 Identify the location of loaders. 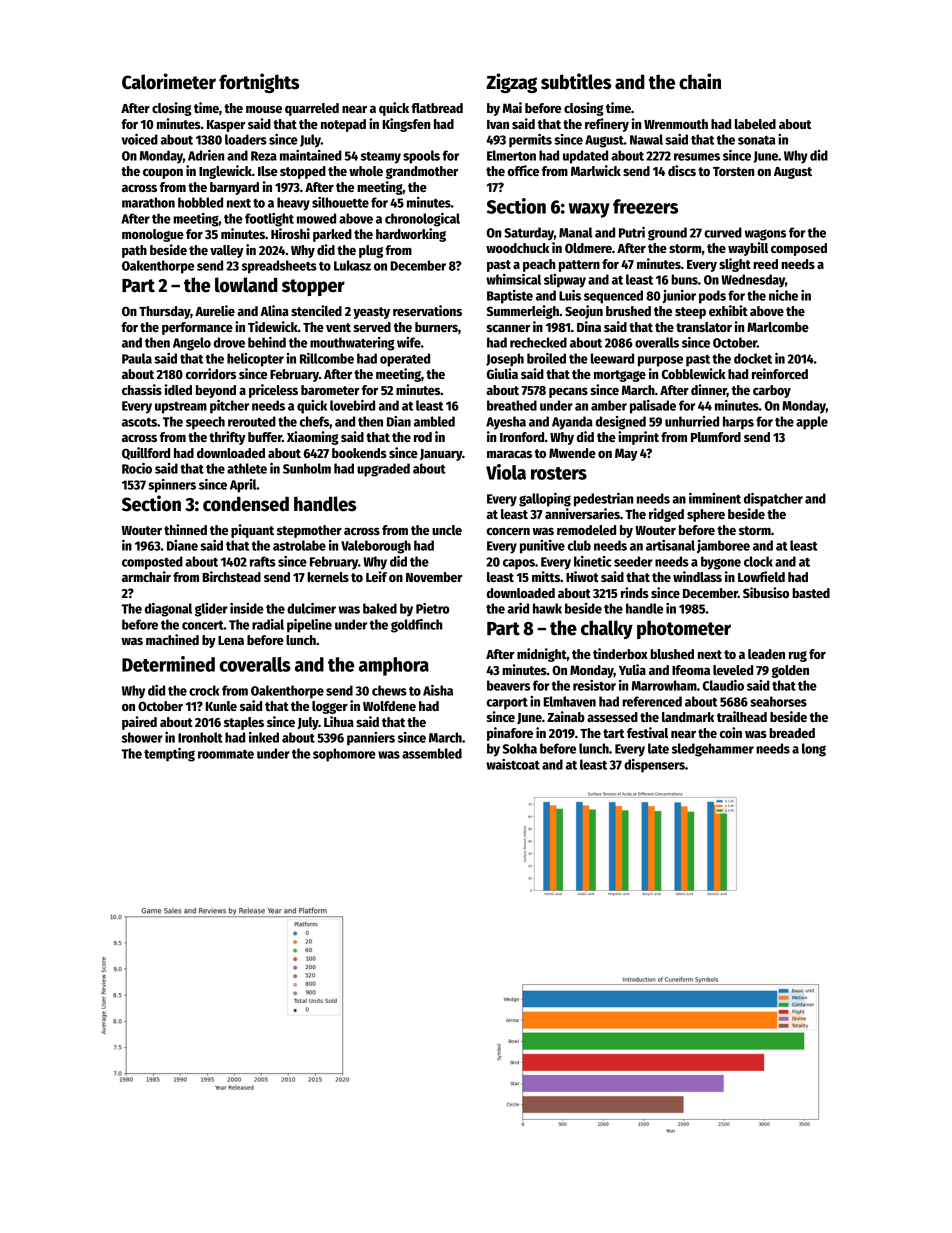
(246, 139).
